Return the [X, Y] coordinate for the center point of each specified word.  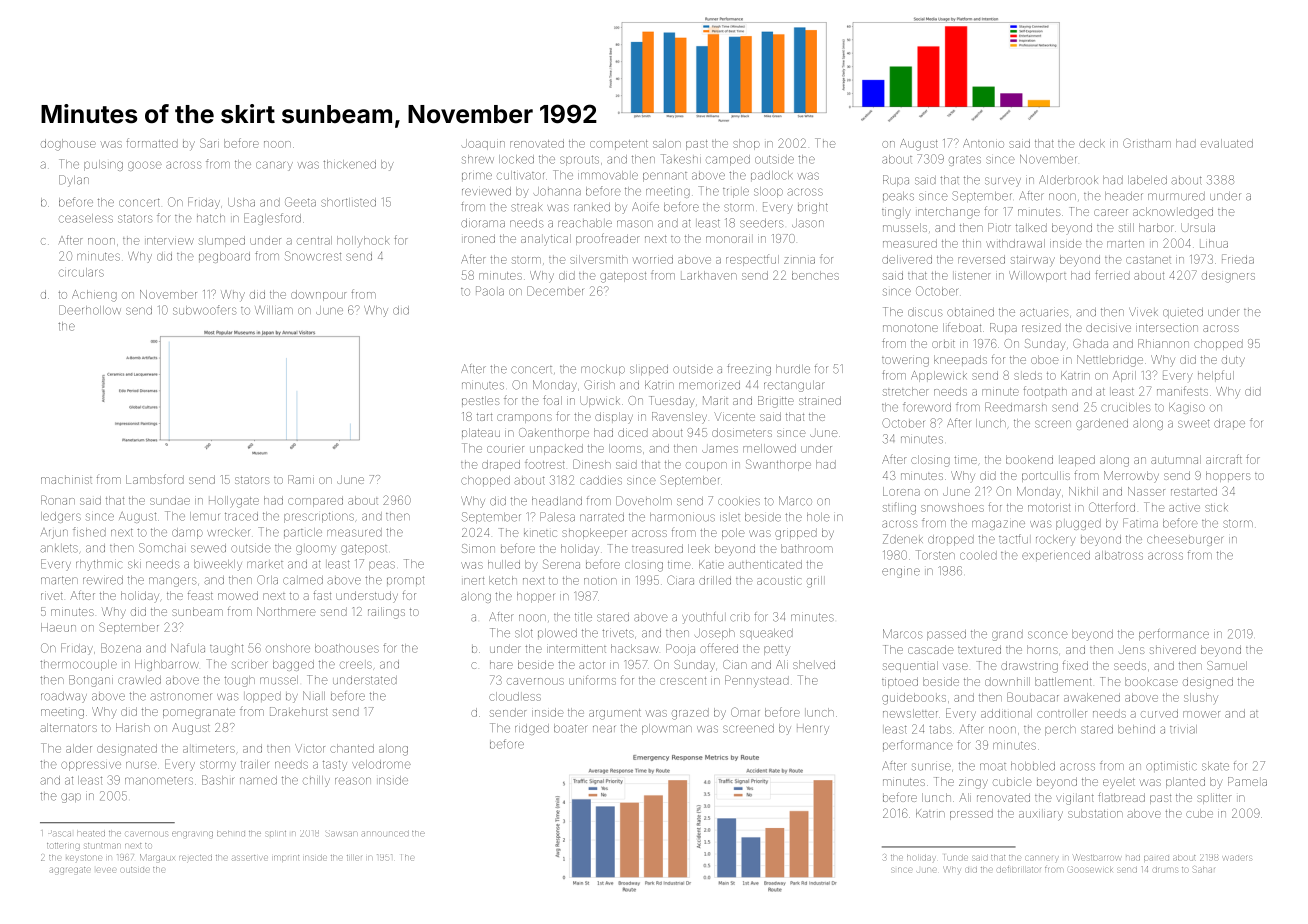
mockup [603, 370]
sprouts [579, 161]
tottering [63, 846]
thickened [349, 164]
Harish [133, 727]
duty [1233, 361]
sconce [1048, 635]
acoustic [779, 581]
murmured [1176, 196]
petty [777, 650]
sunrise [931, 767]
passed [946, 635]
